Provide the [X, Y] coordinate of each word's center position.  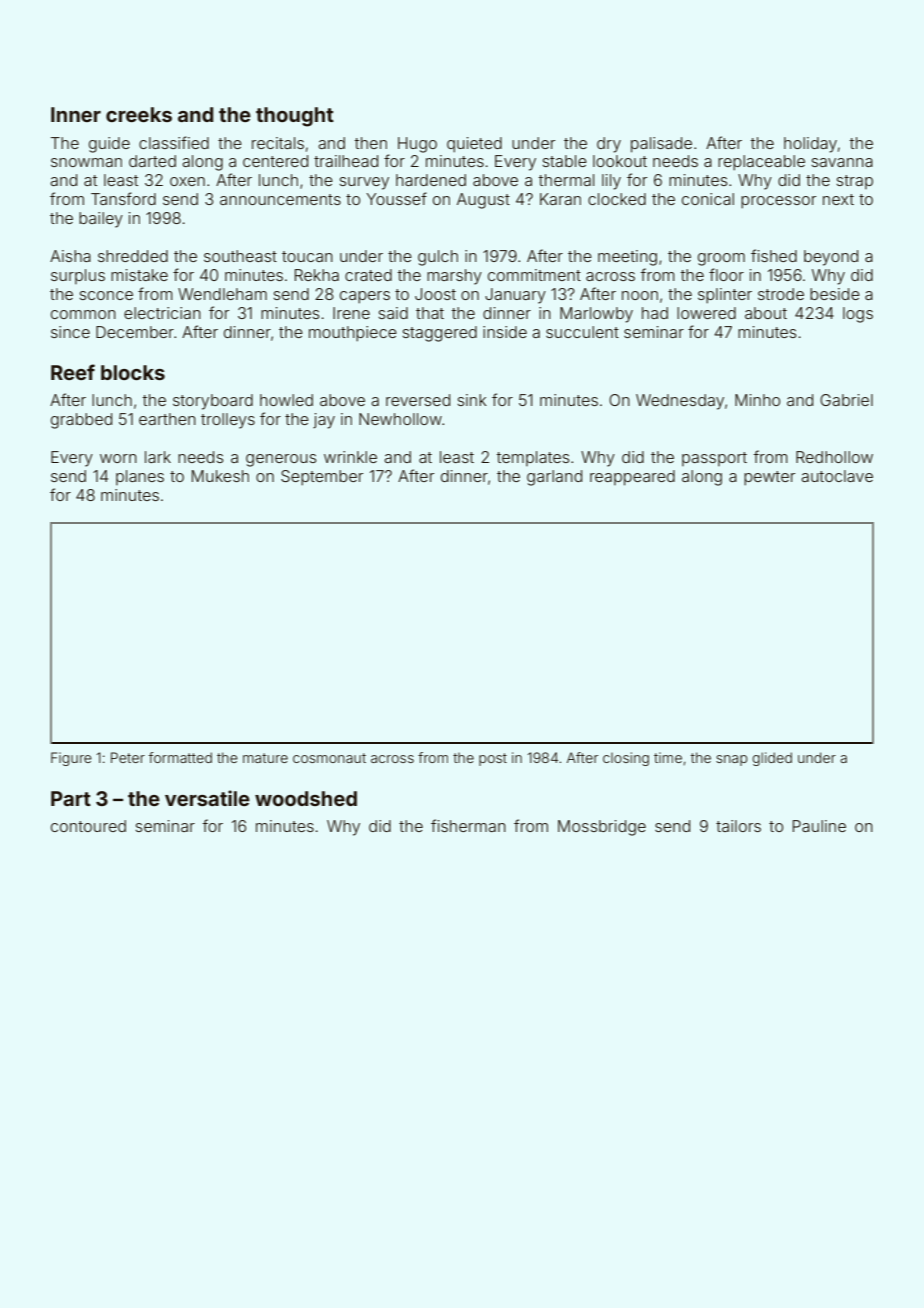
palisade [661, 145]
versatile [207, 798]
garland [554, 478]
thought [295, 117]
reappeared [632, 478]
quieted [474, 145]
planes [140, 477]
